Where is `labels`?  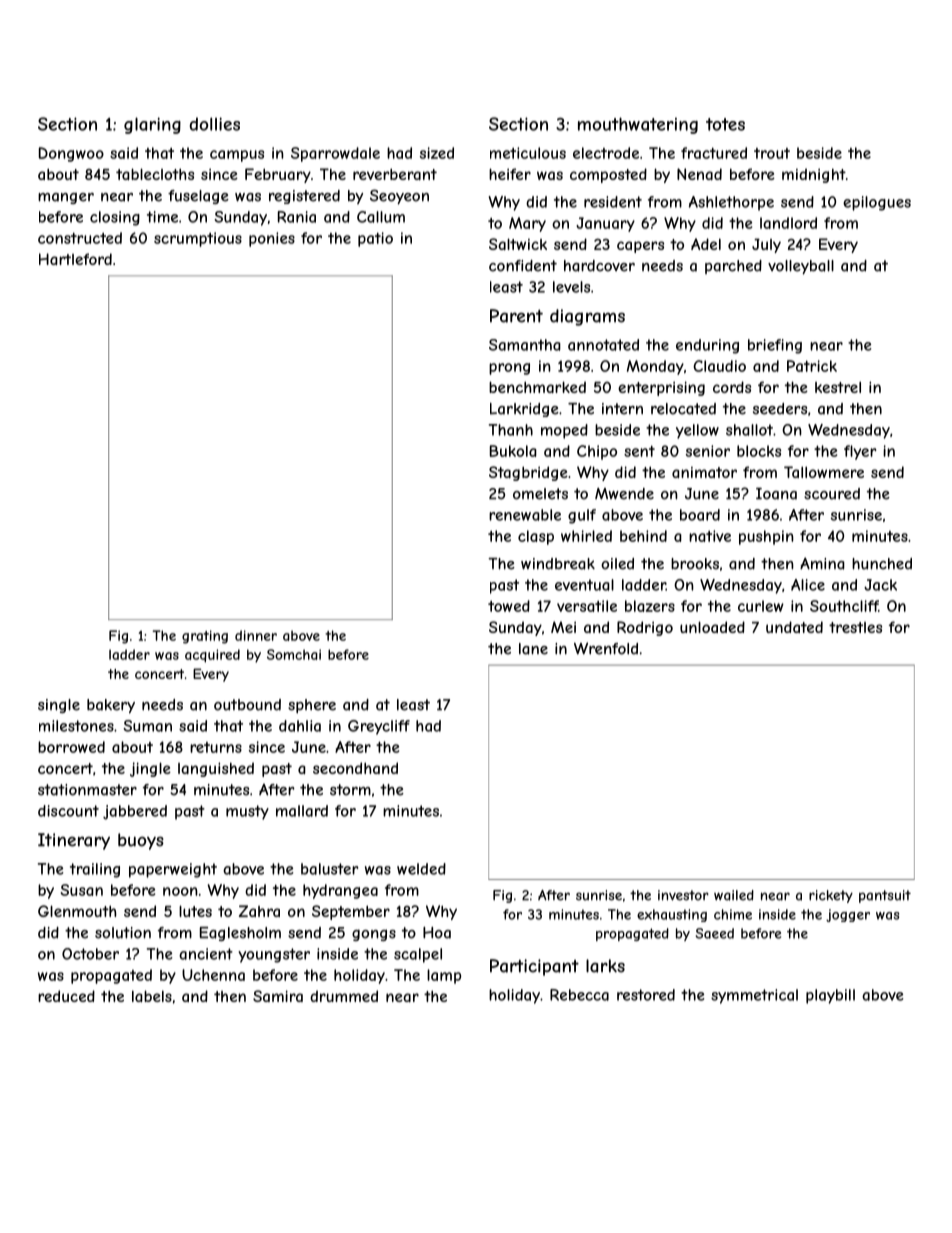 labels is located at coordinates (152, 996).
